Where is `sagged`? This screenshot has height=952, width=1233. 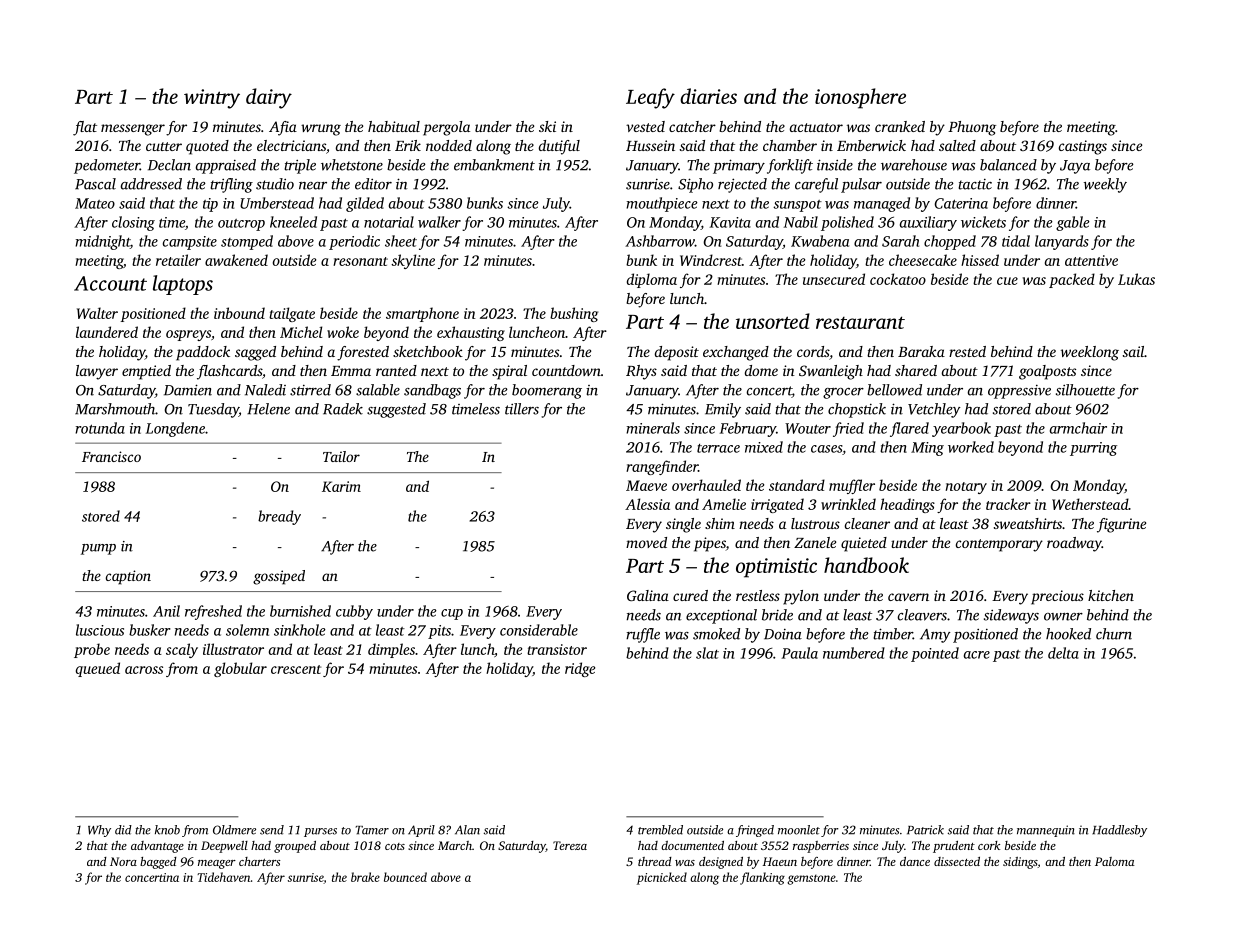
sagged is located at coordinates (255, 353).
